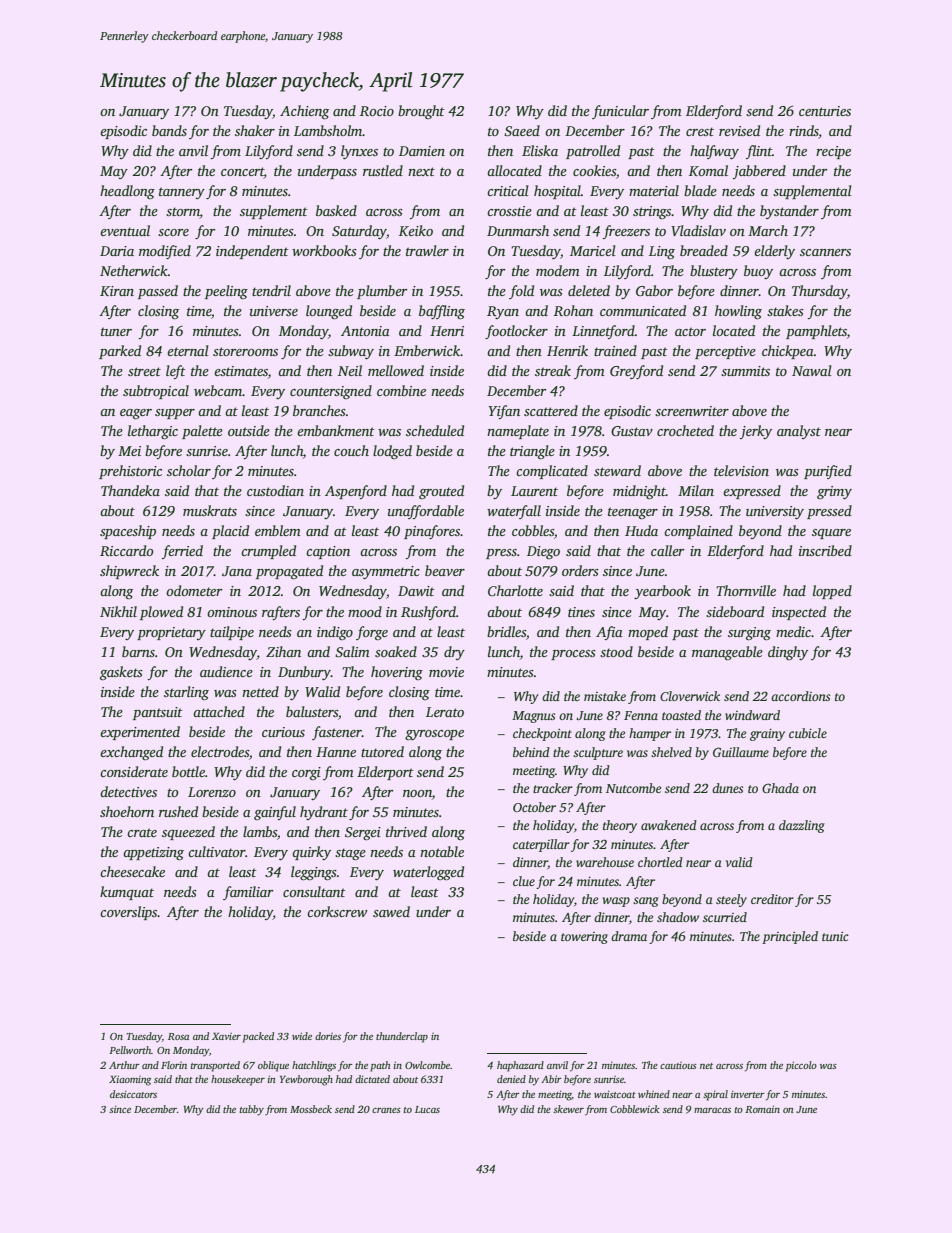 The width and height of the screenshot is (952, 1233). I want to click on hospital, so click(557, 192).
